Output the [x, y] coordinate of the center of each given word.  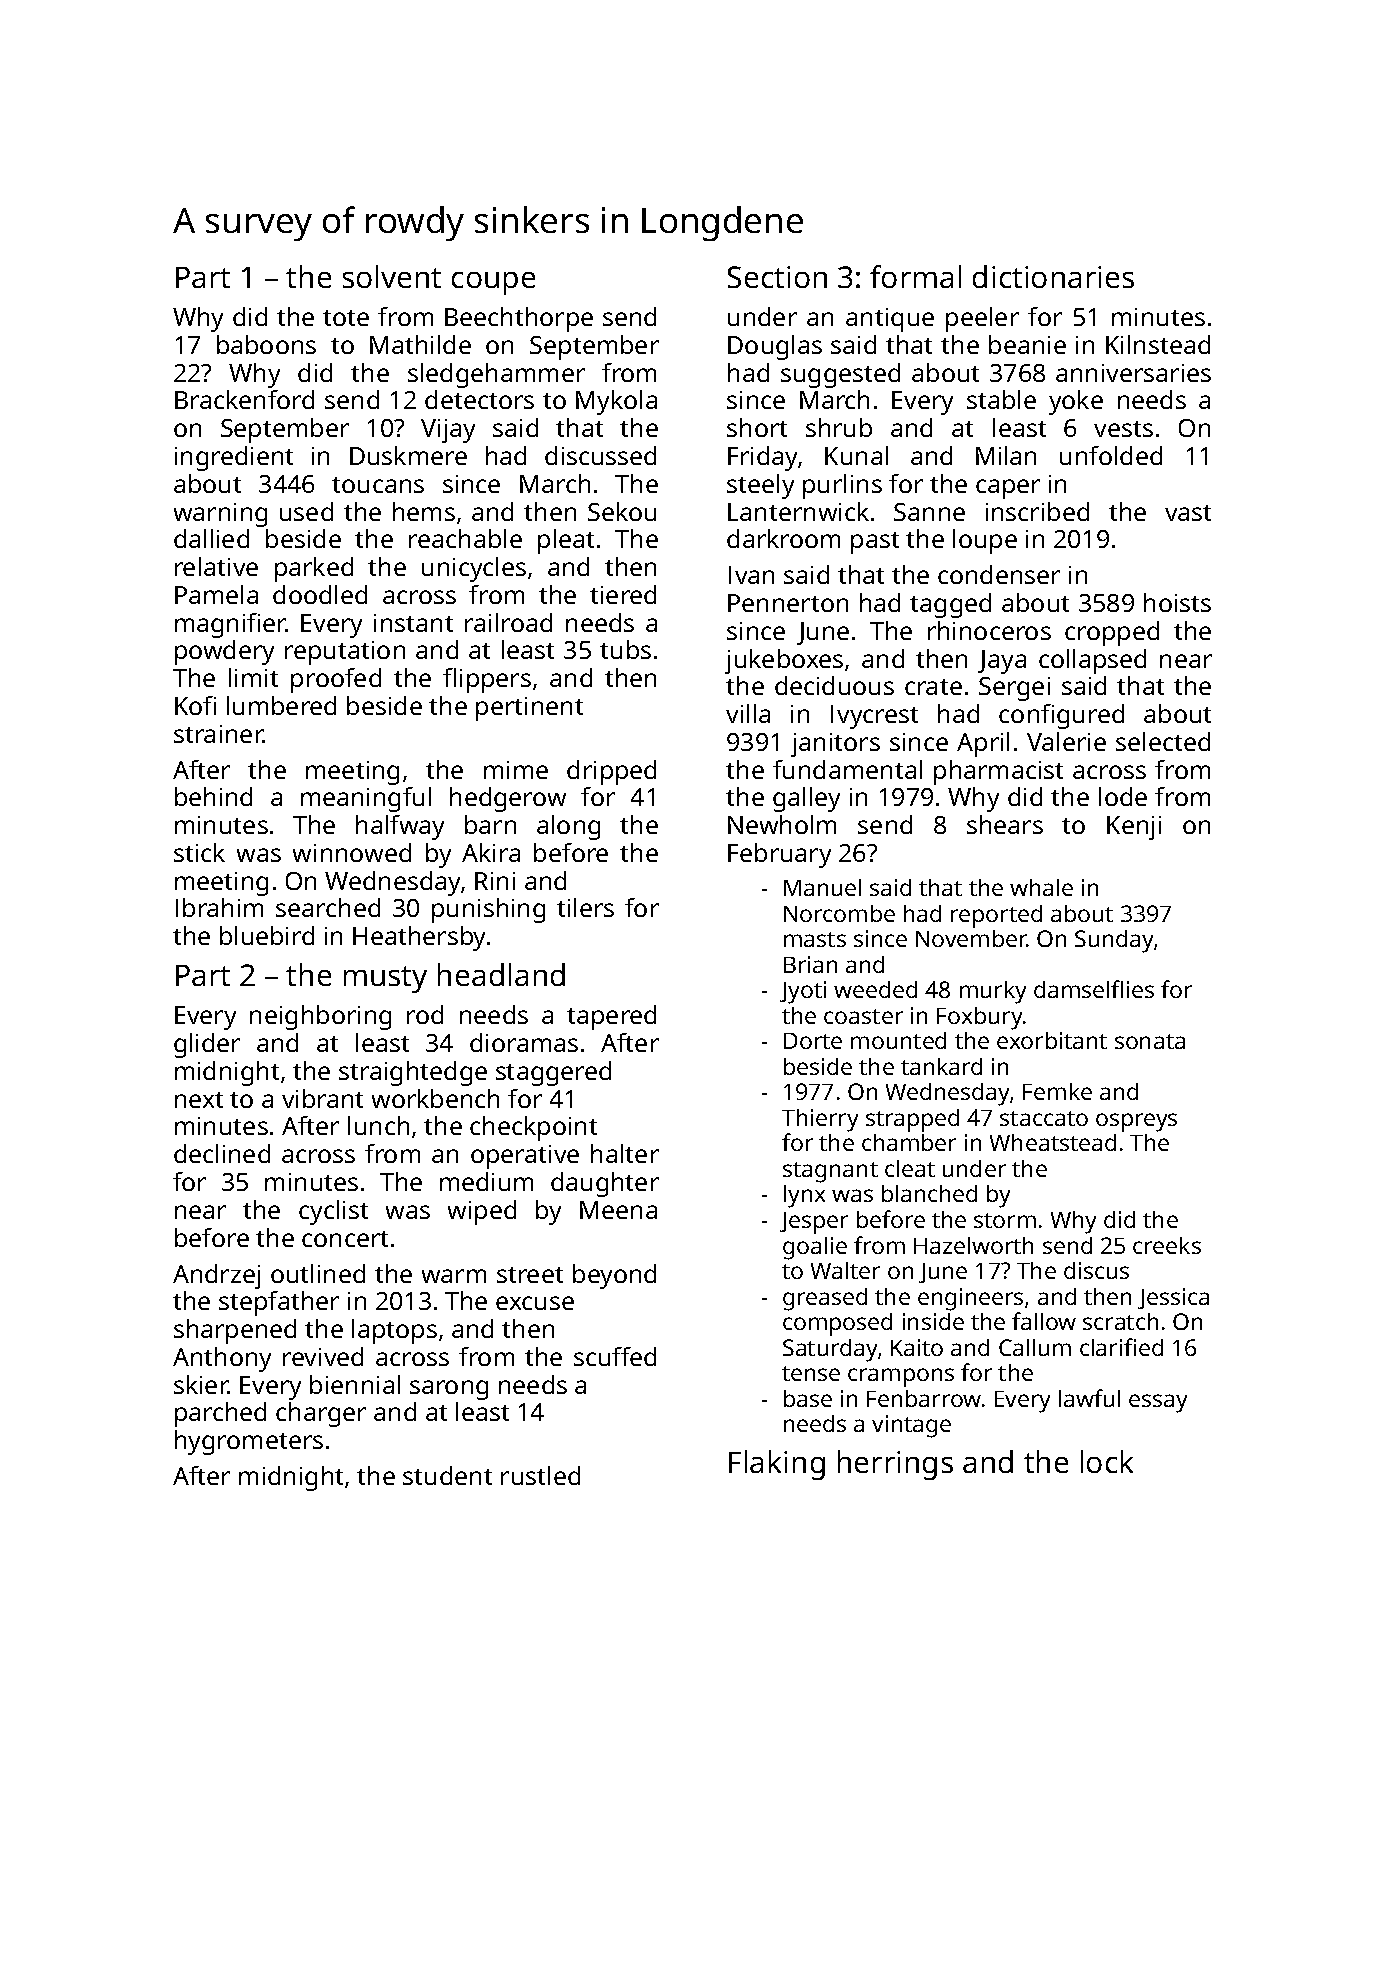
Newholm [782, 824]
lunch [378, 1125]
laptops [394, 1331]
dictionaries [1053, 276]
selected [1163, 741]
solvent [392, 276]
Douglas [775, 347]
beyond [614, 1276]
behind [213, 796]
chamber [909, 1142]
